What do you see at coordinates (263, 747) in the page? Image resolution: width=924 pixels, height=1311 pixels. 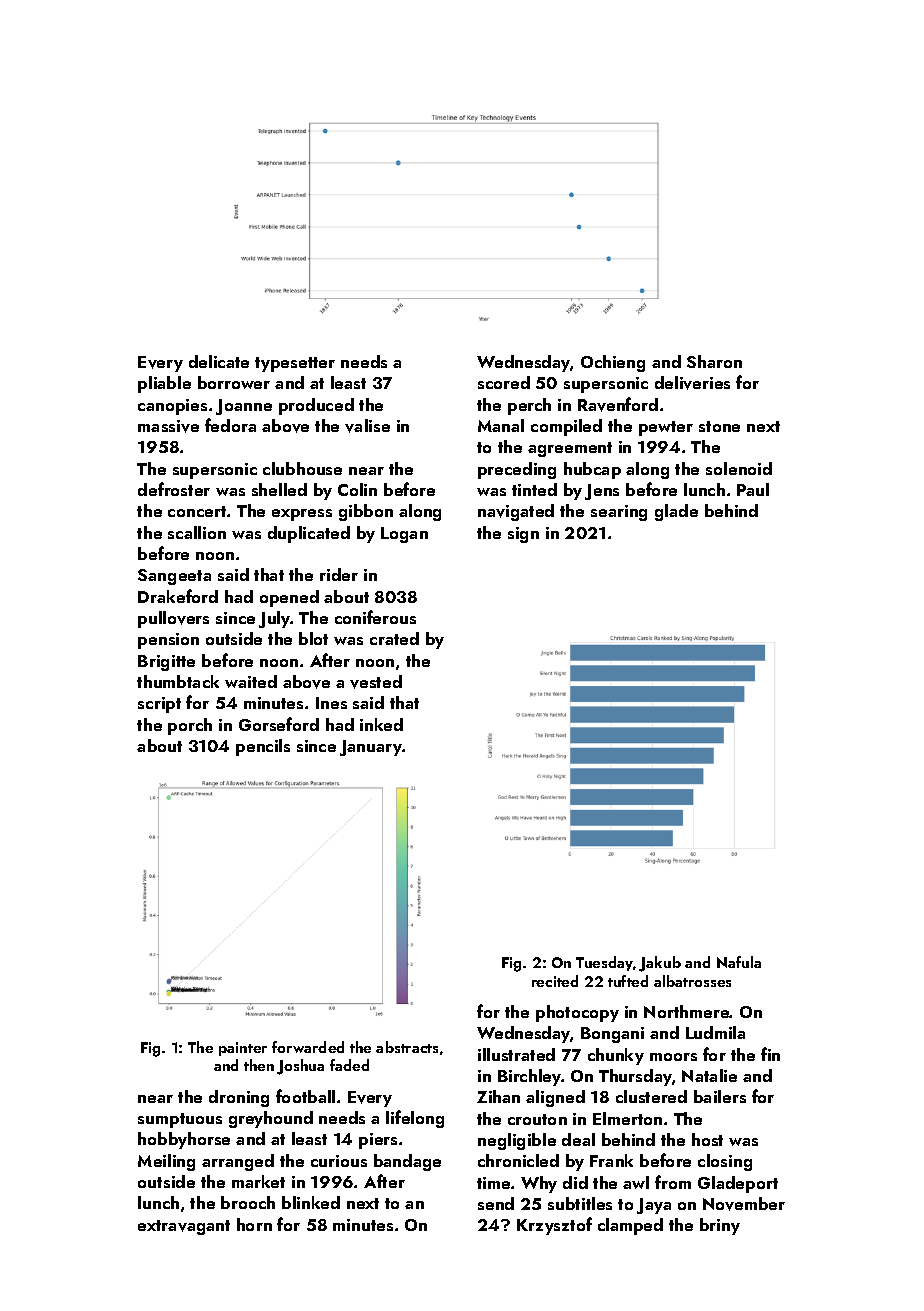 I see `pencils` at bounding box center [263, 747].
